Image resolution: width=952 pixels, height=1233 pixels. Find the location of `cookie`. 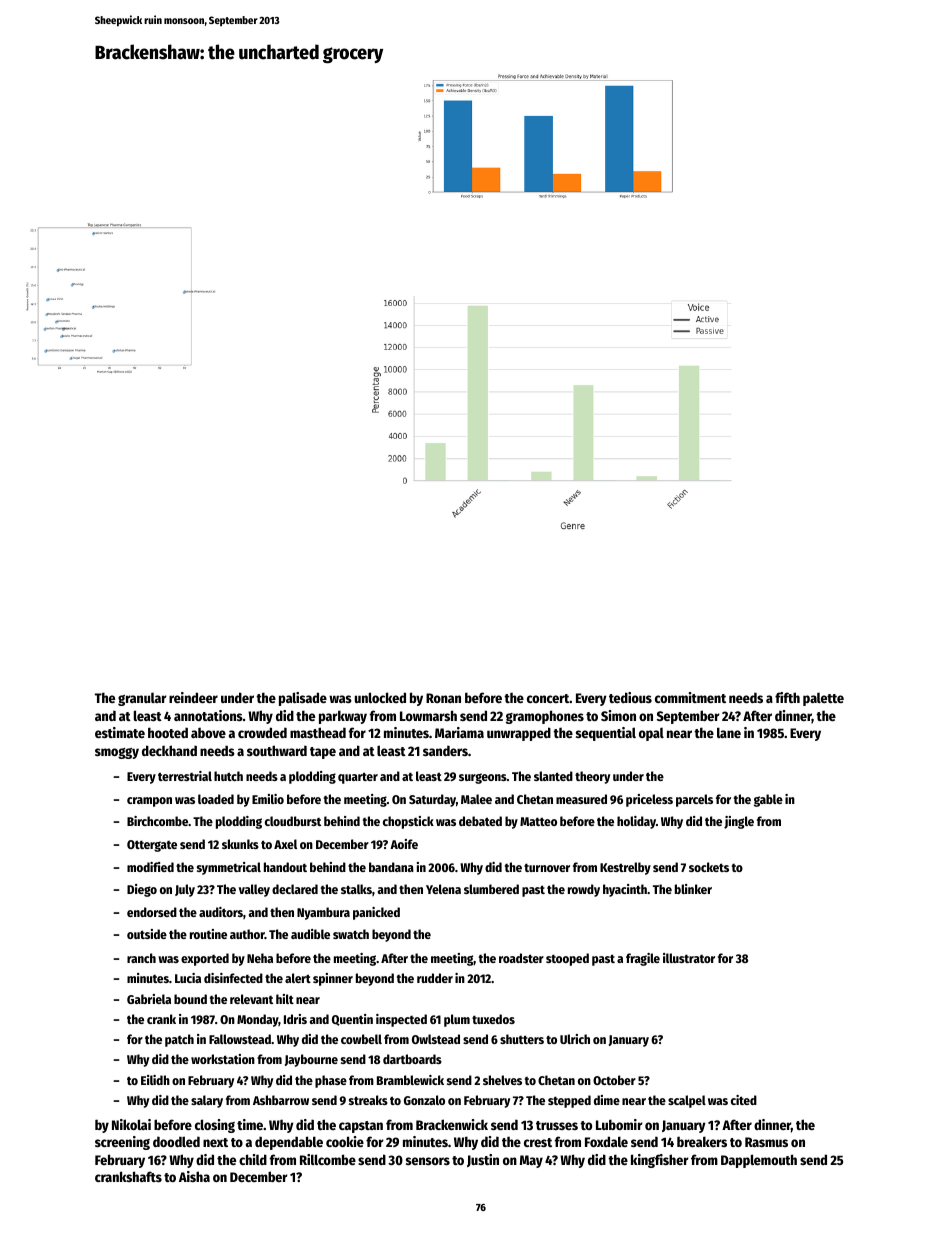

cookie is located at coordinates (345, 1141).
